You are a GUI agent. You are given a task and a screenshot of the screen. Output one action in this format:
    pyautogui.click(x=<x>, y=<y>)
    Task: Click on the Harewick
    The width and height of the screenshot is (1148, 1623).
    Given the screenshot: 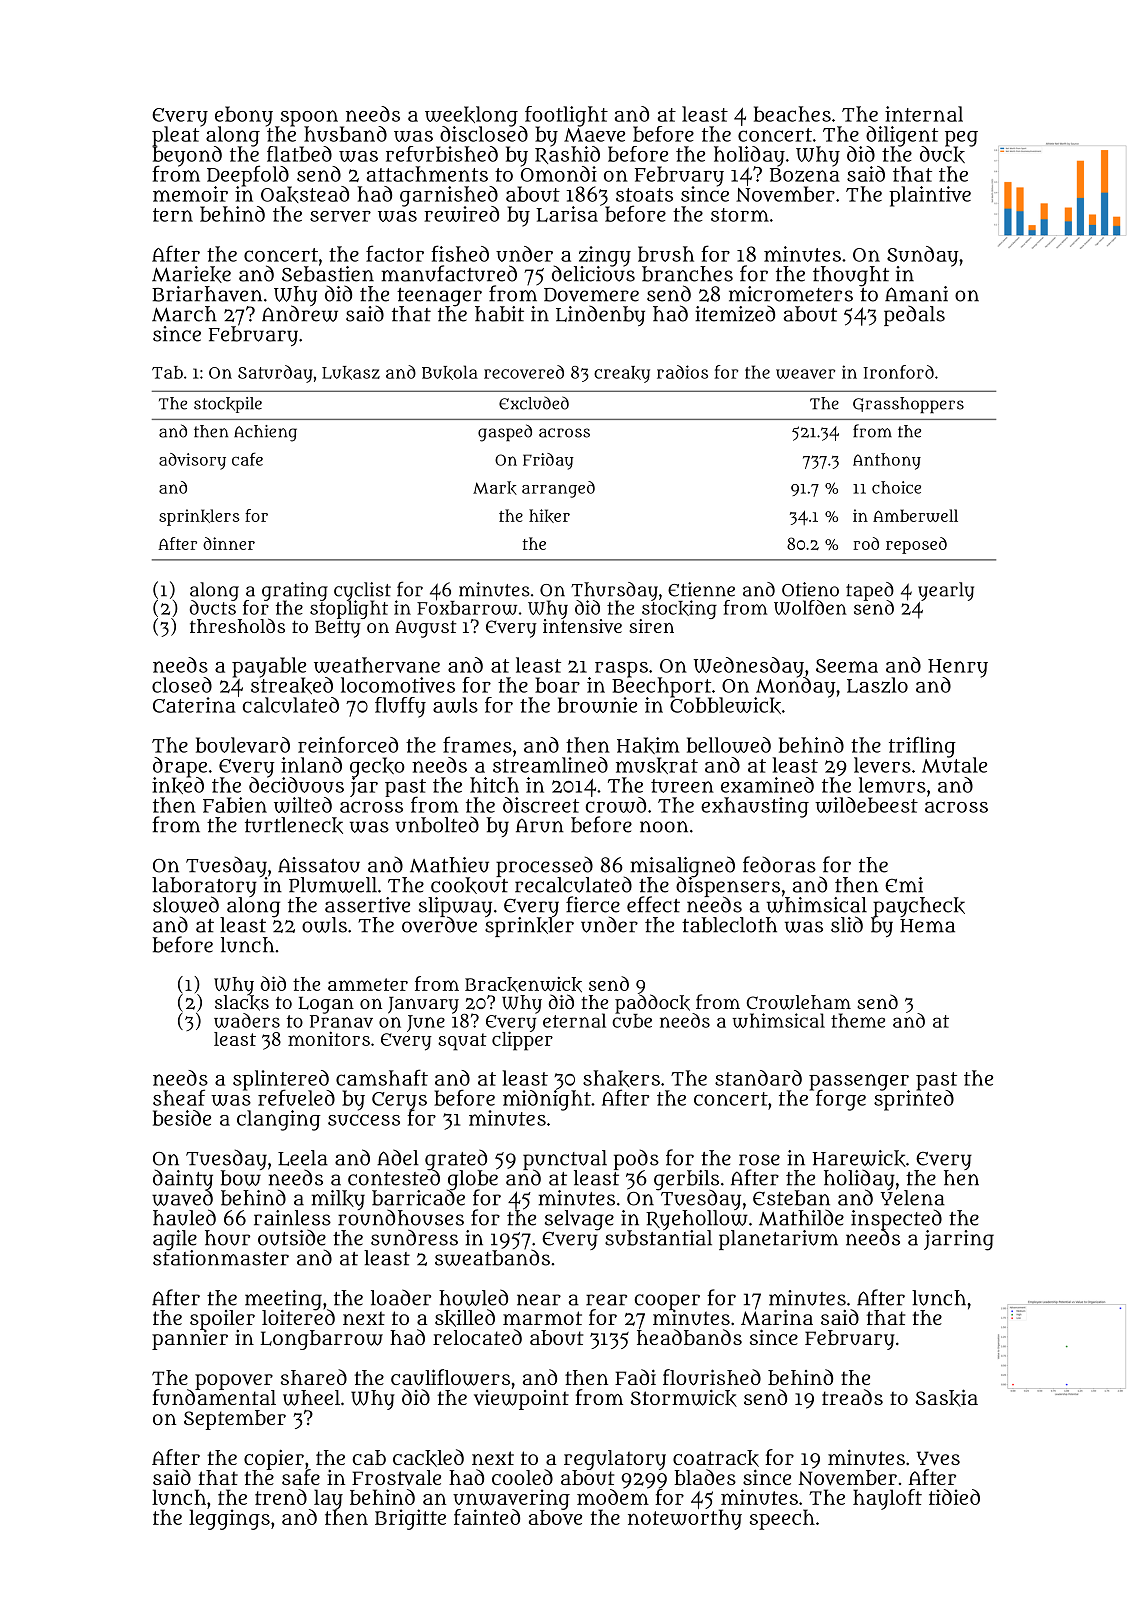 What is the action you would take?
    pyautogui.click(x=859, y=1158)
